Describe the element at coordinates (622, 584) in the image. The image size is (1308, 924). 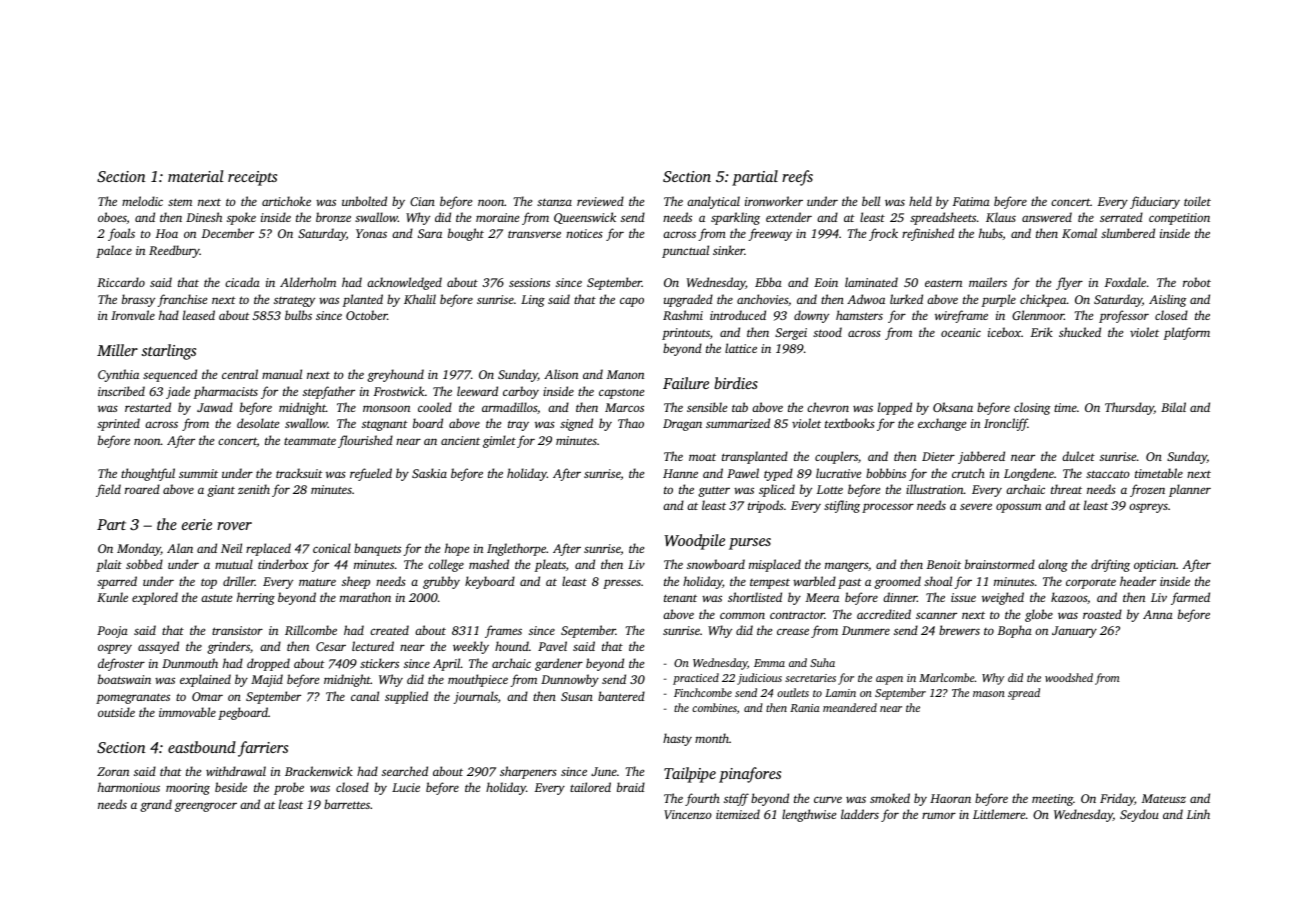
I see `presses` at that location.
